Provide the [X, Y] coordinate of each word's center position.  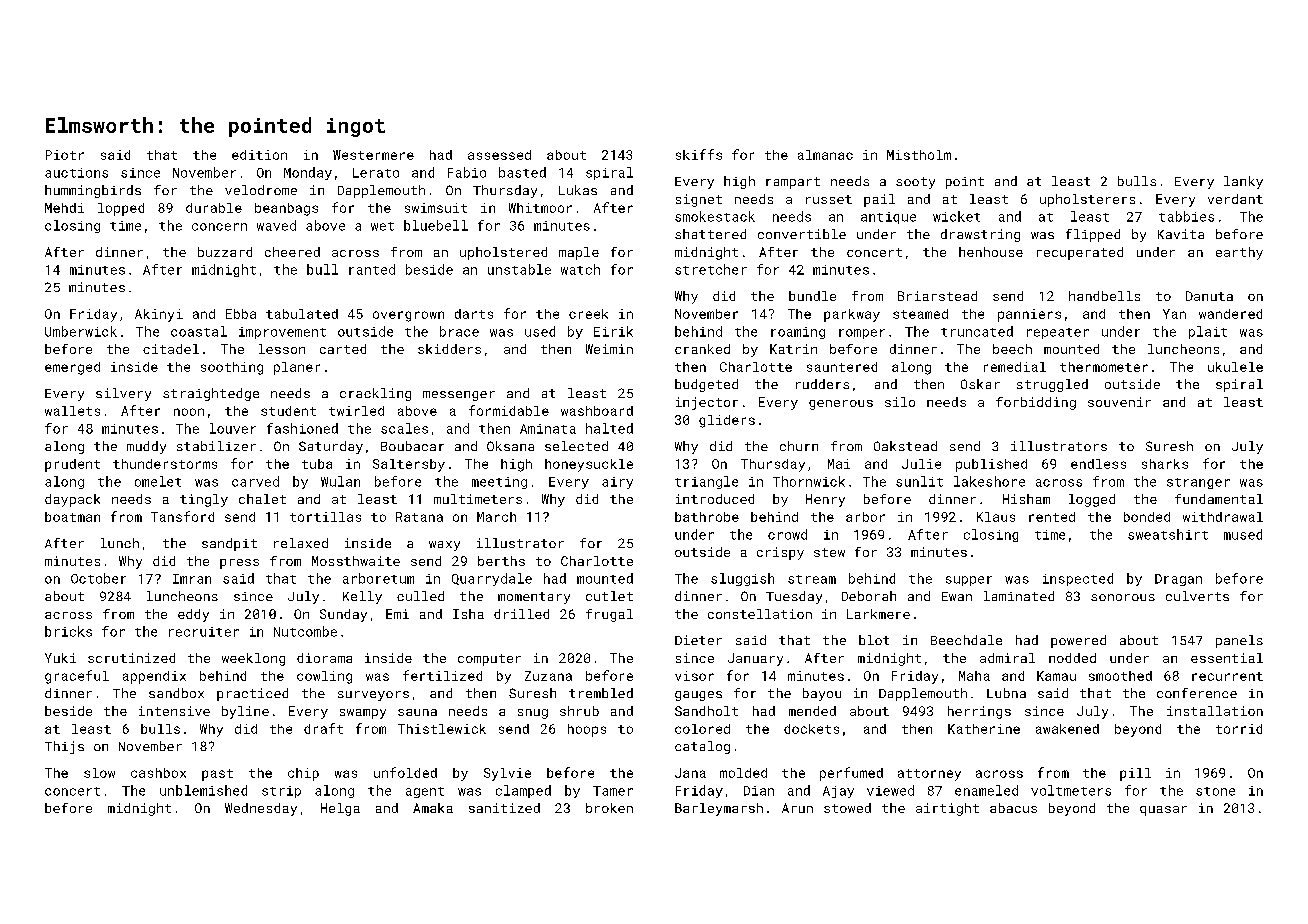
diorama [324, 658]
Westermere [373, 155]
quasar [1163, 811]
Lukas [578, 190]
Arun [797, 808]
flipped [1093, 235]
